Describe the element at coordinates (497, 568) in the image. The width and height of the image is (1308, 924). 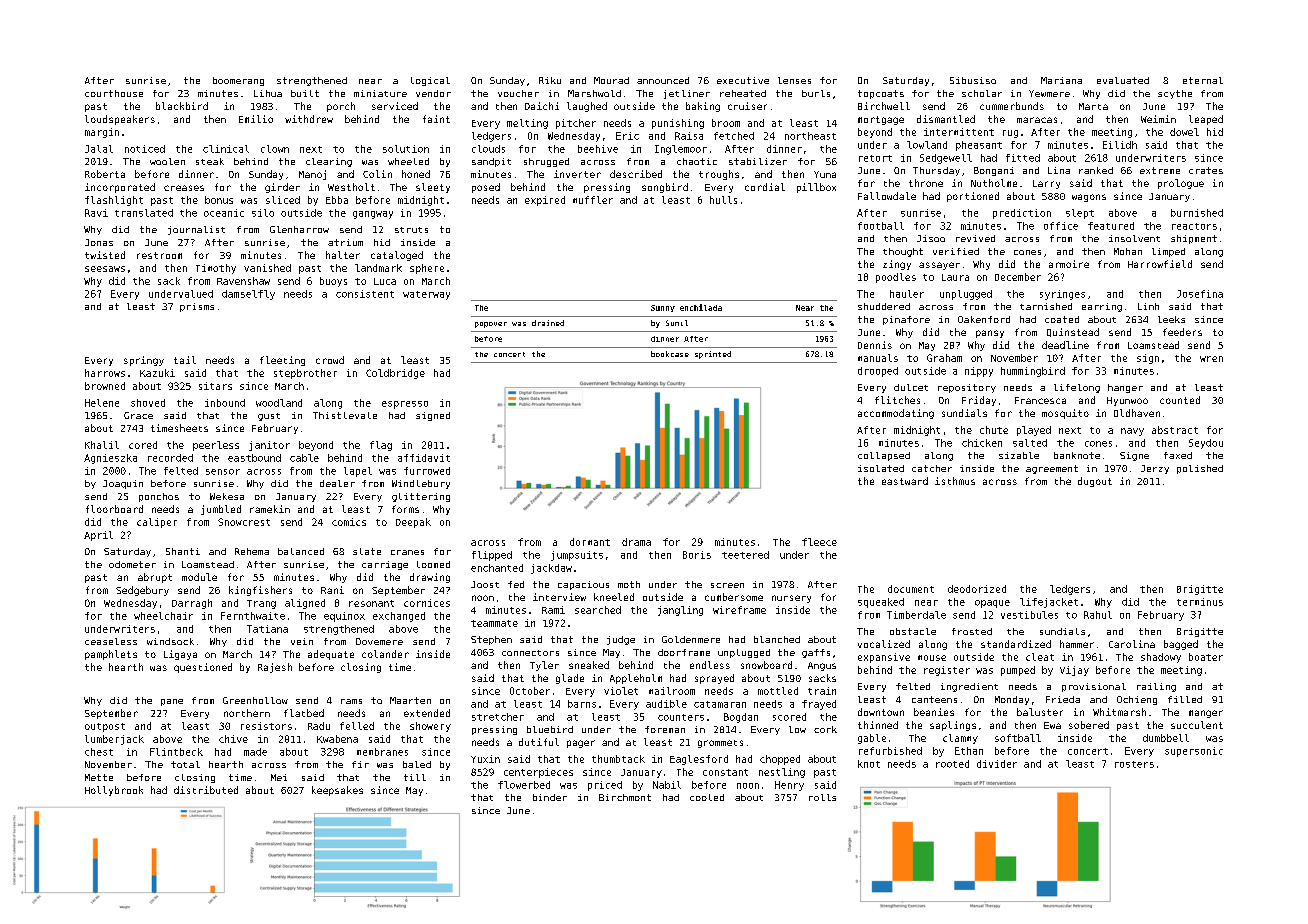
I see `enchanted` at that location.
